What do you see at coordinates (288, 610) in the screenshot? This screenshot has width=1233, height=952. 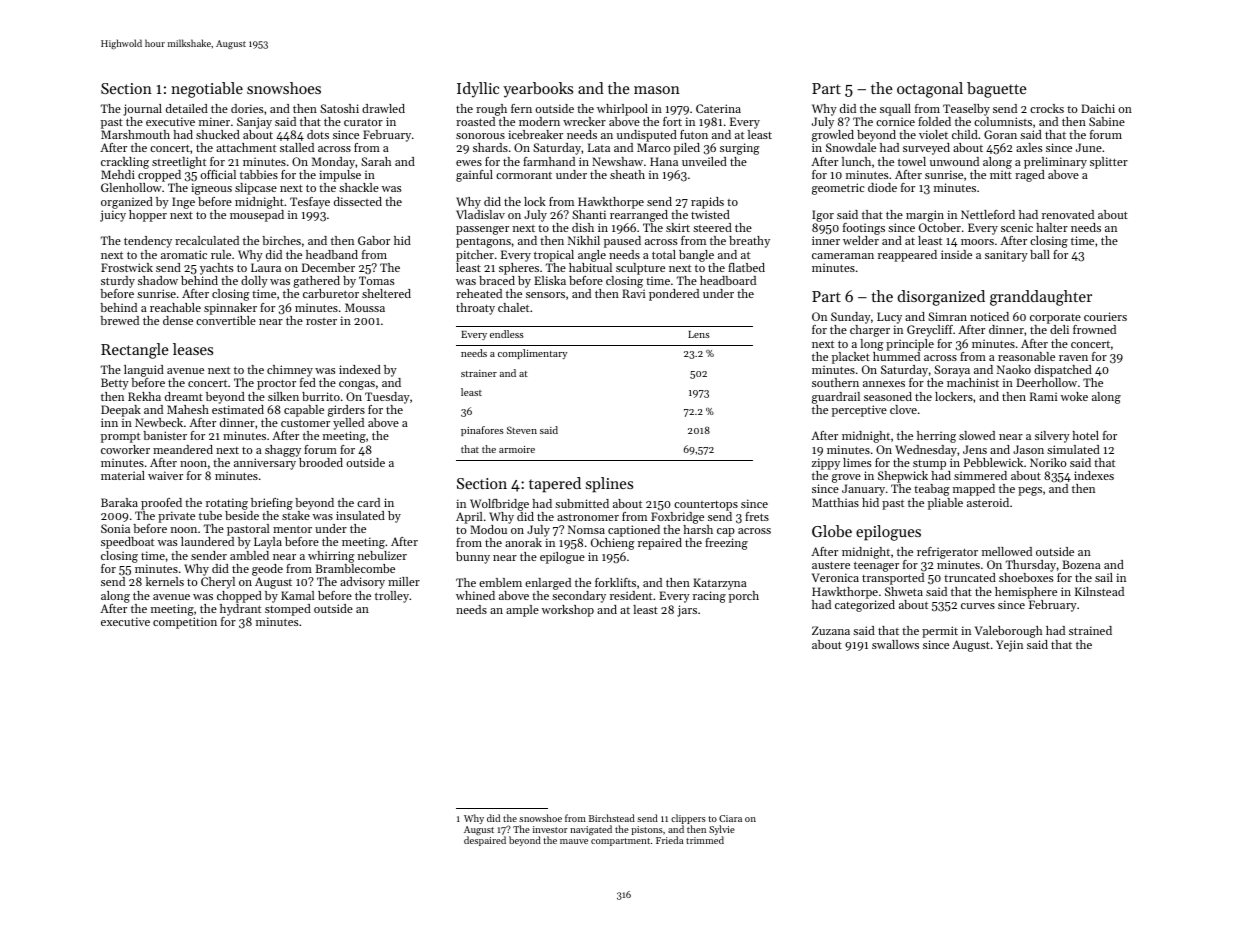 I see `stomped` at bounding box center [288, 610].
